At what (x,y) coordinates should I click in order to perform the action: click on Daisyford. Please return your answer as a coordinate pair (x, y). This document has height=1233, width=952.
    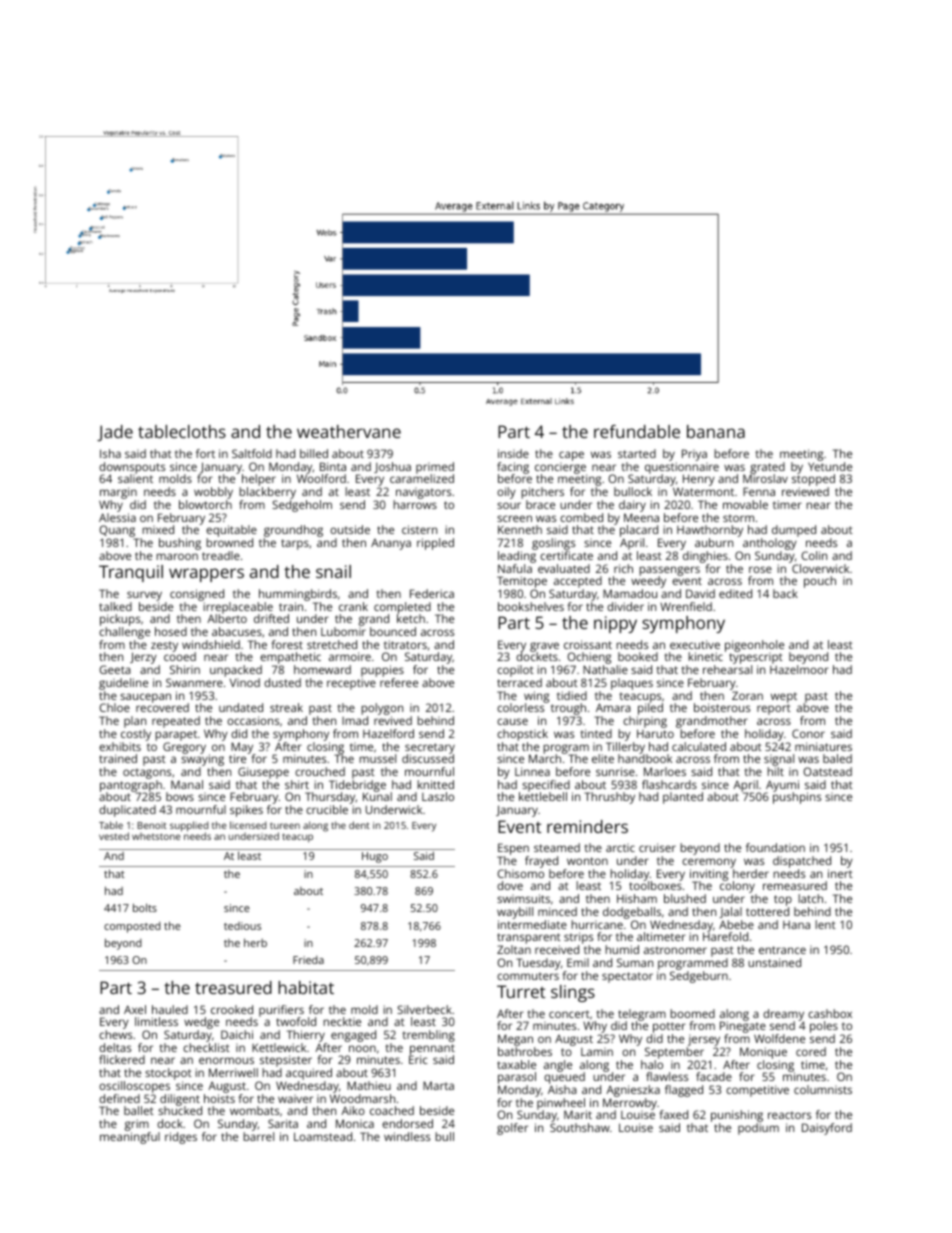
    Looking at the image, I should click on (827, 1129).
